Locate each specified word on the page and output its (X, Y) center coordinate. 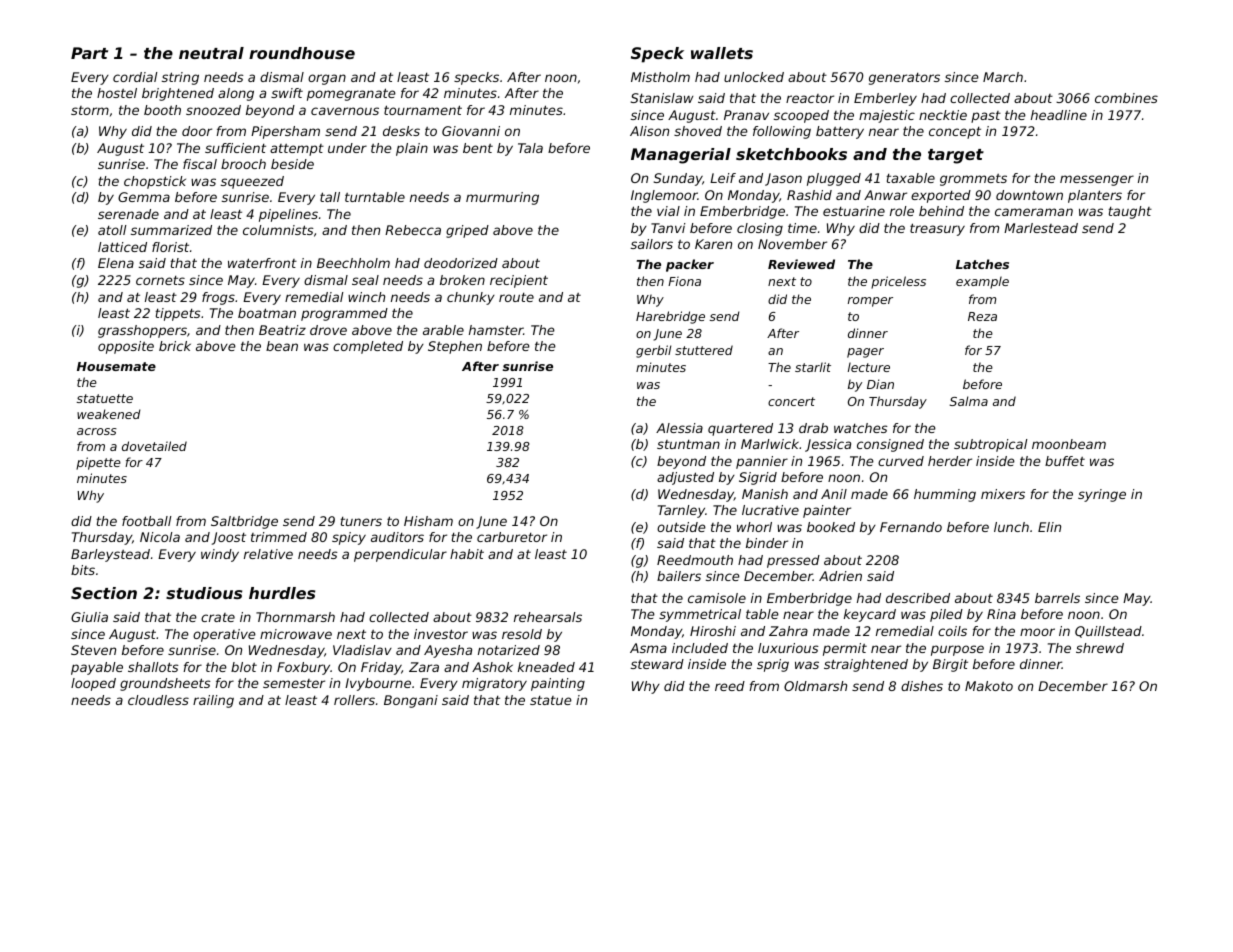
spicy (349, 538)
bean (282, 346)
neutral (211, 53)
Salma (969, 401)
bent (478, 148)
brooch (243, 164)
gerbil (653, 351)
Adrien (840, 576)
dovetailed (154, 446)
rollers (354, 700)
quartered (740, 429)
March (1003, 77)
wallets (722, 53)
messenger (1097, 180)
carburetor (512, 537)
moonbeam (1069, 444)
